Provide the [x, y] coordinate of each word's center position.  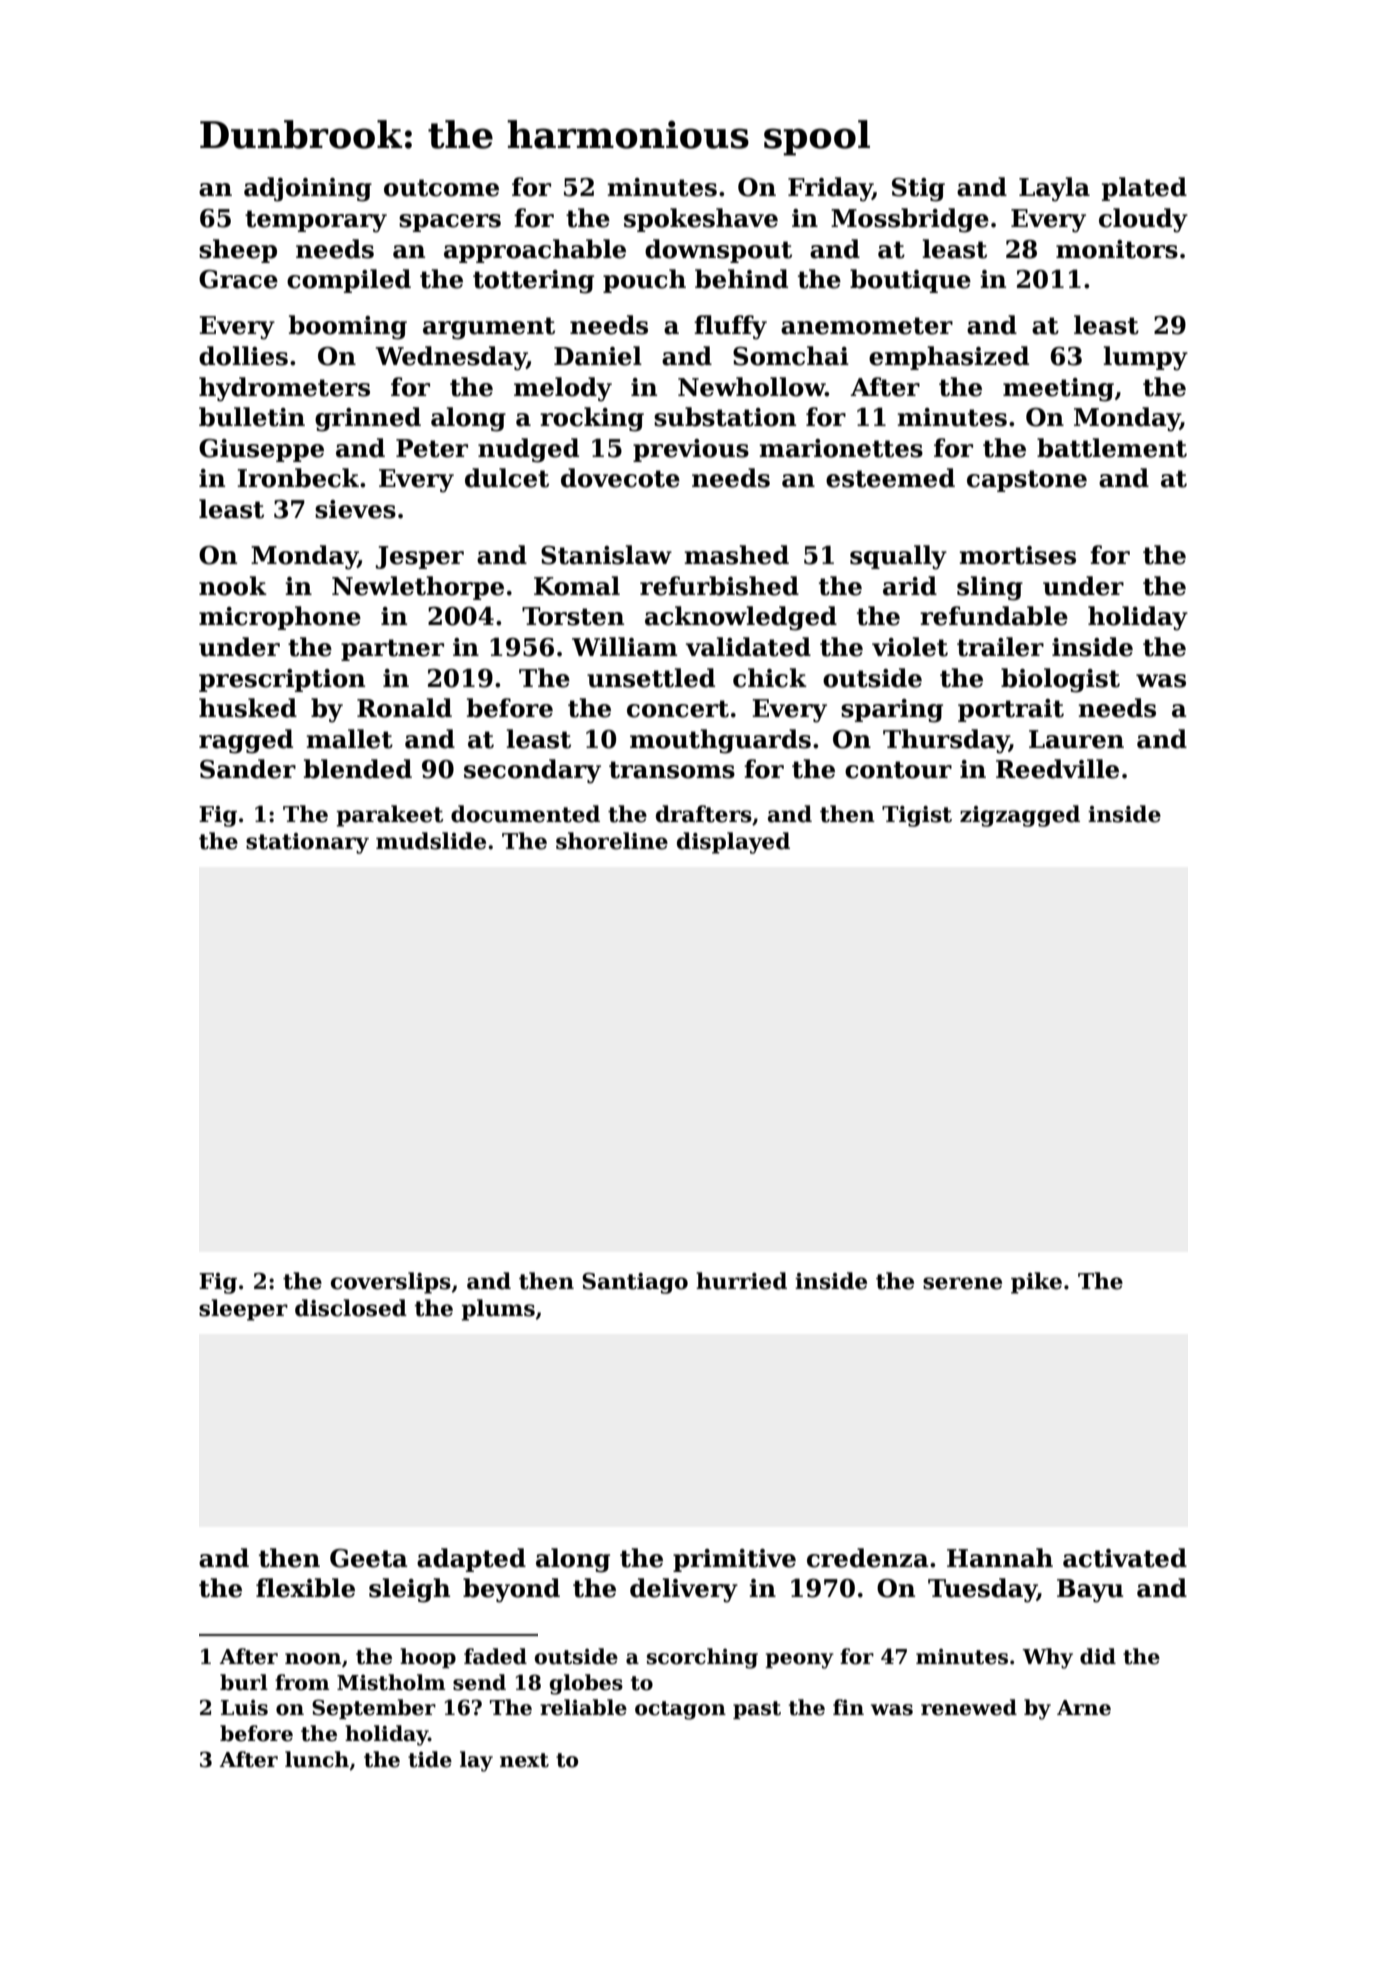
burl [244, 1682]
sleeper [243, 1310]
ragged [246, 741]
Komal [577, 586]
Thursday [946, 741]
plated [1144, 189]
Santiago [635, 1283]
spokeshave [701, 220]
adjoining [308, 189]
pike [1036, 1283]
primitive [734, 1560]
